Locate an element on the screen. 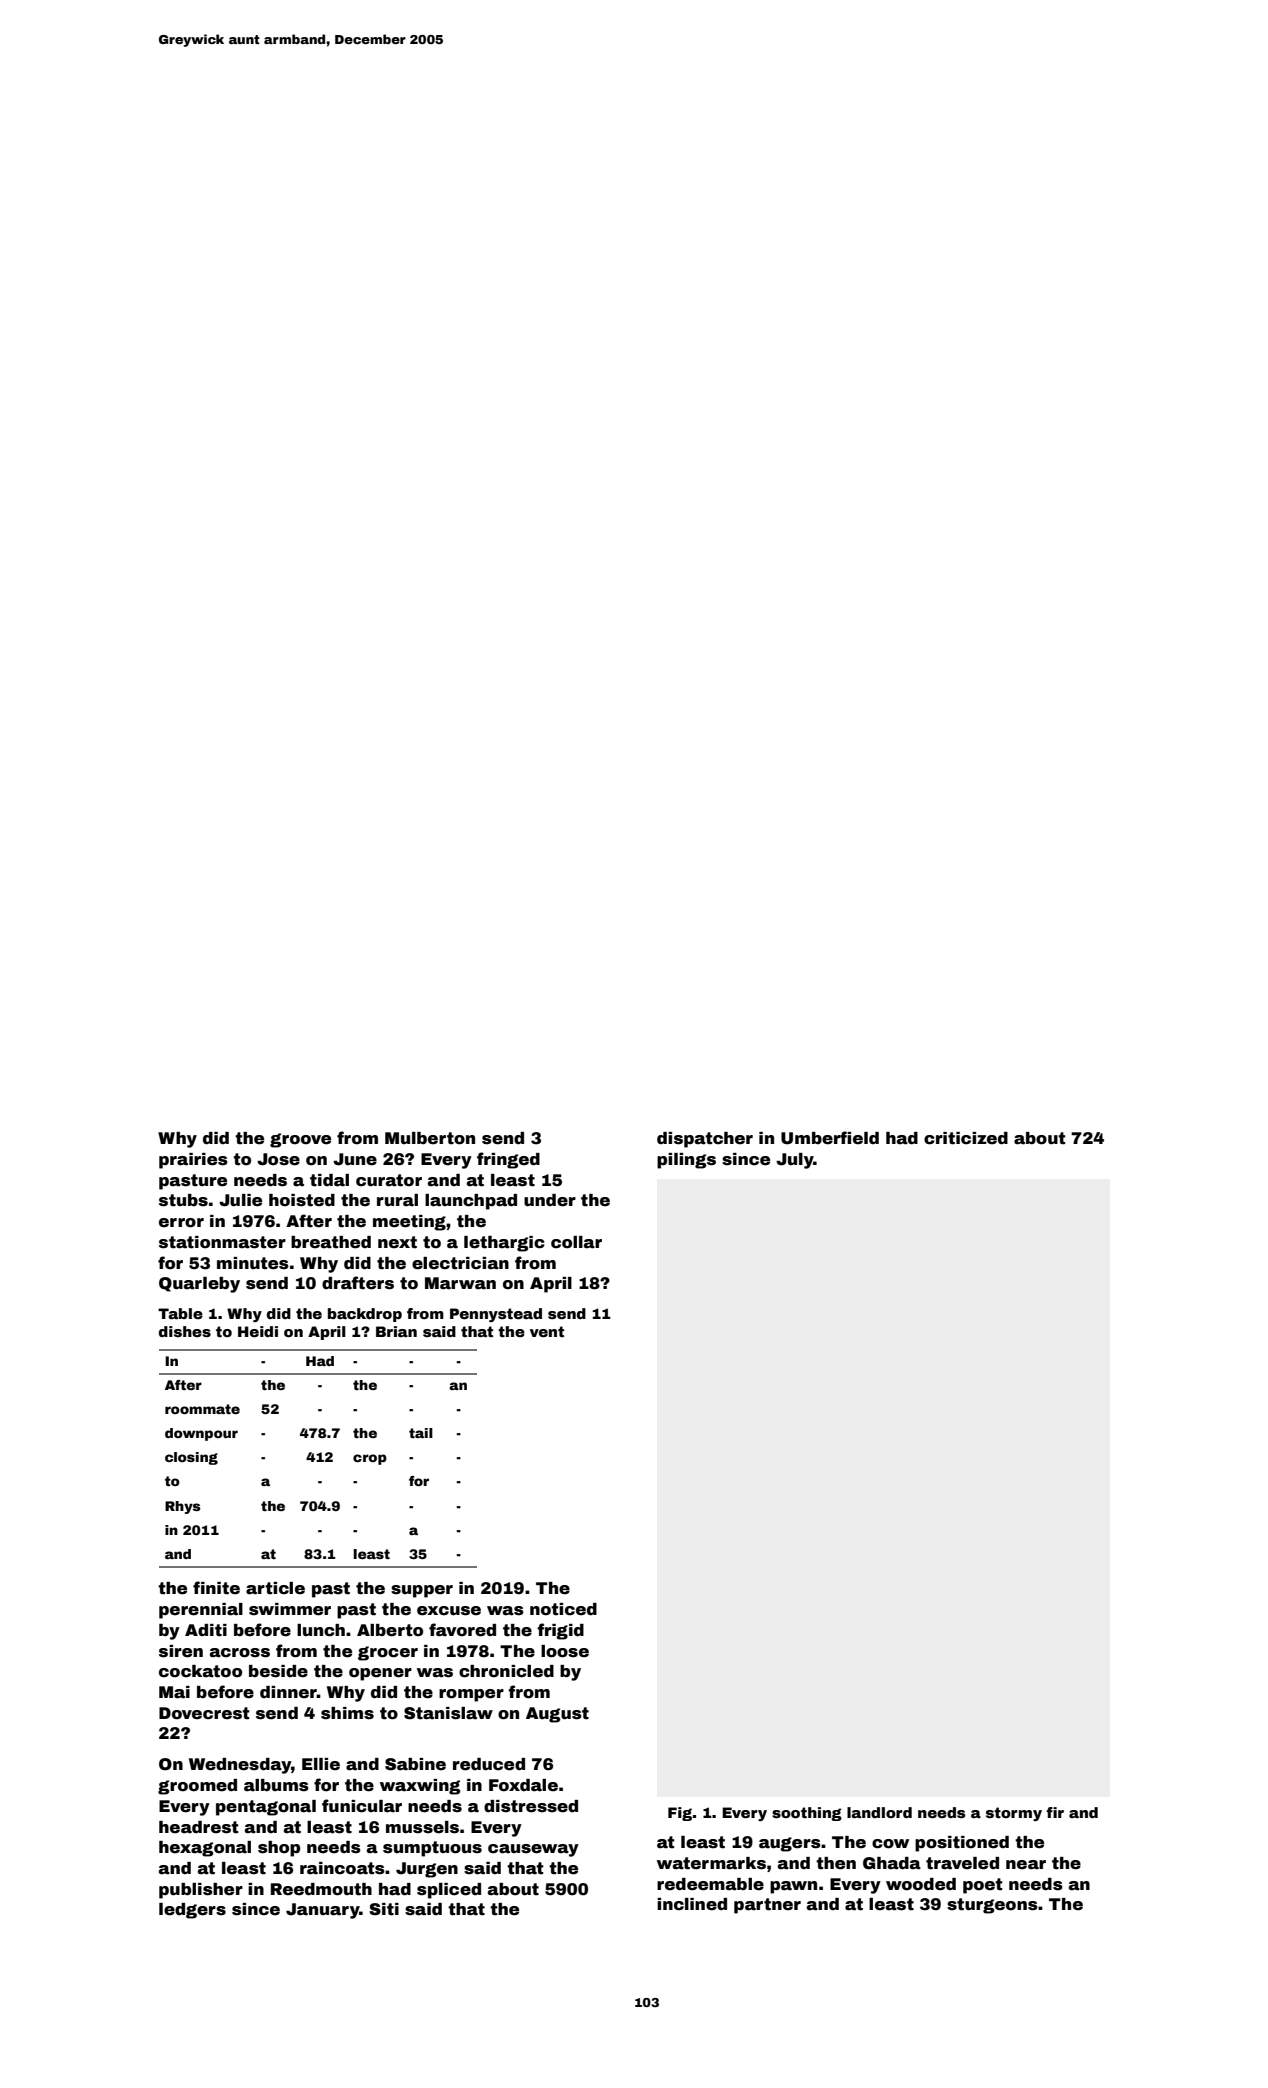  Quarleby is located at coordinates (199, 1285).
